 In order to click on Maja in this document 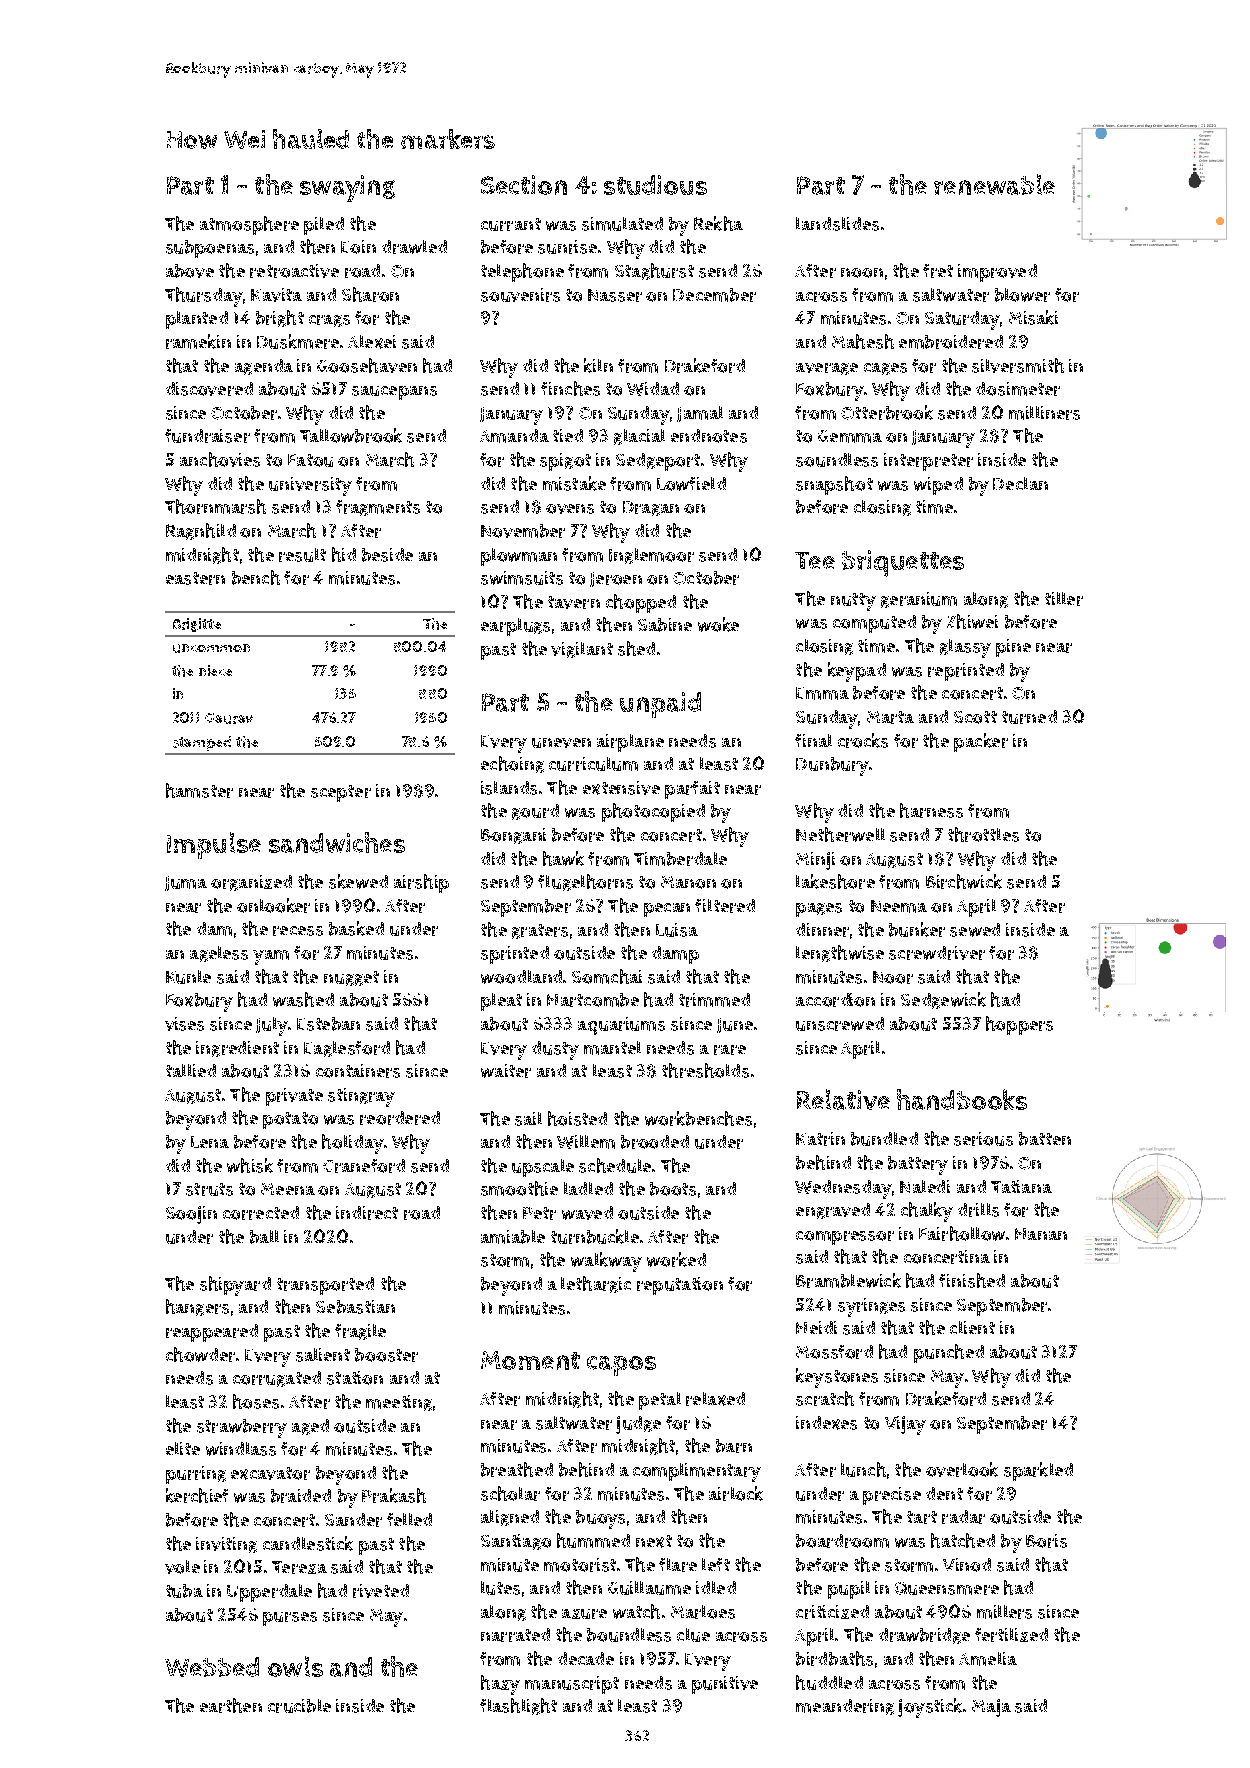, I will do `click(991, 1708)`.
